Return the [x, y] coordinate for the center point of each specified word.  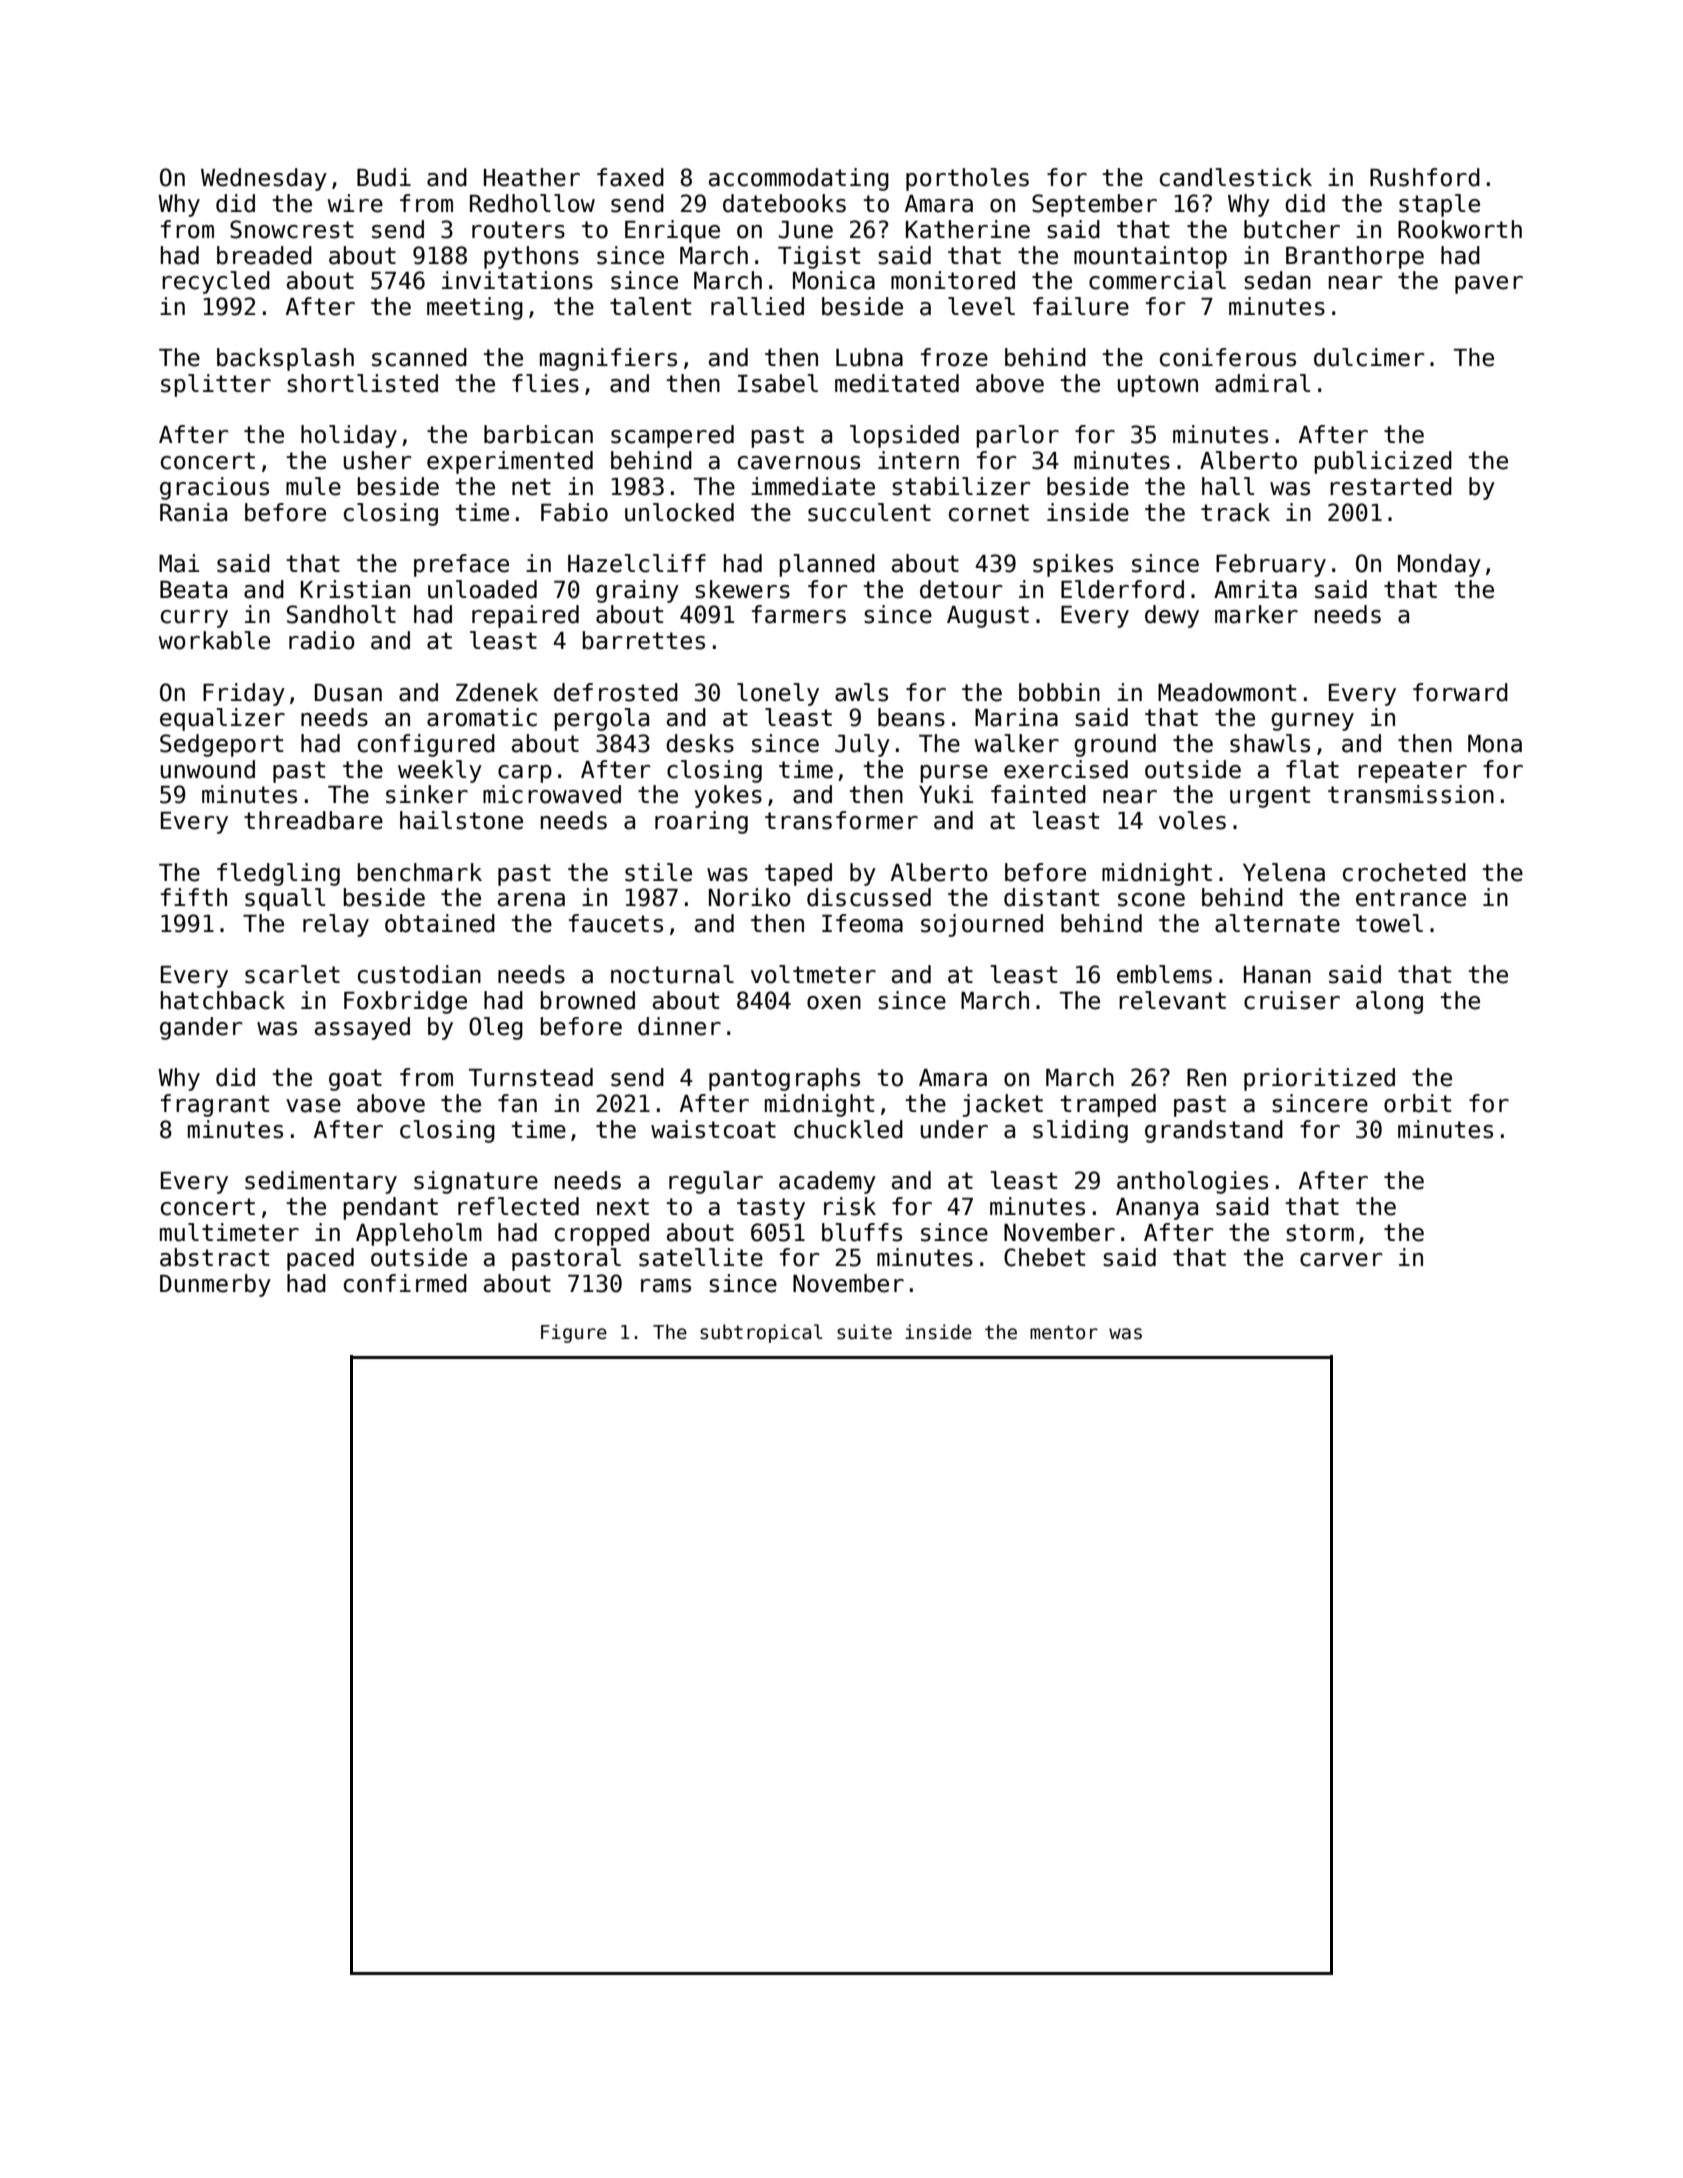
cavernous [799, 463]
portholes [967, 179]
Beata [193, 590]
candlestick [1236, 177]
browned [588, 1000]
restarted [1391, 486]
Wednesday [264, 179]
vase [313, 1106]
